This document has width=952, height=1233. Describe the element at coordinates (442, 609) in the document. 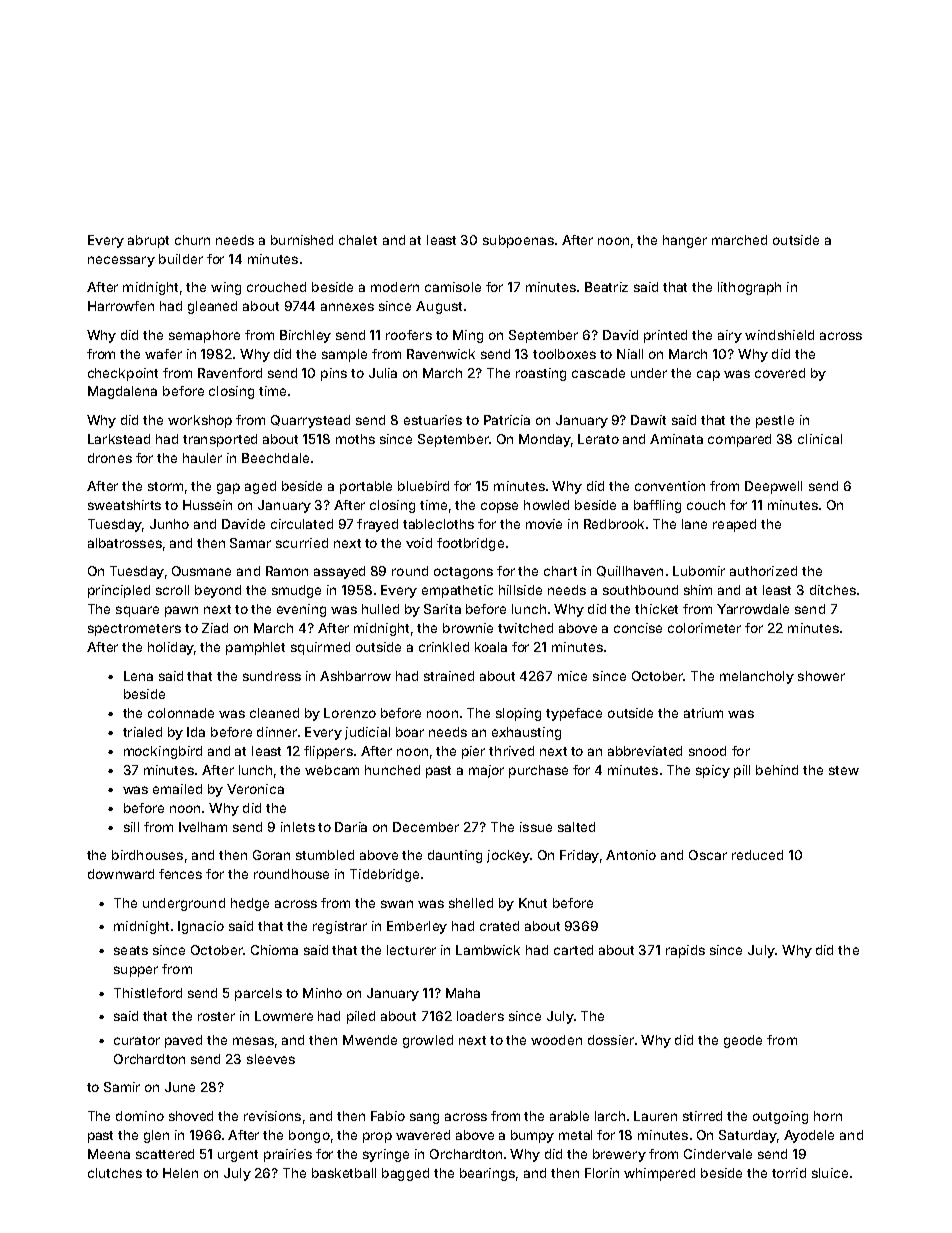

I see `Sarita` at that location.
